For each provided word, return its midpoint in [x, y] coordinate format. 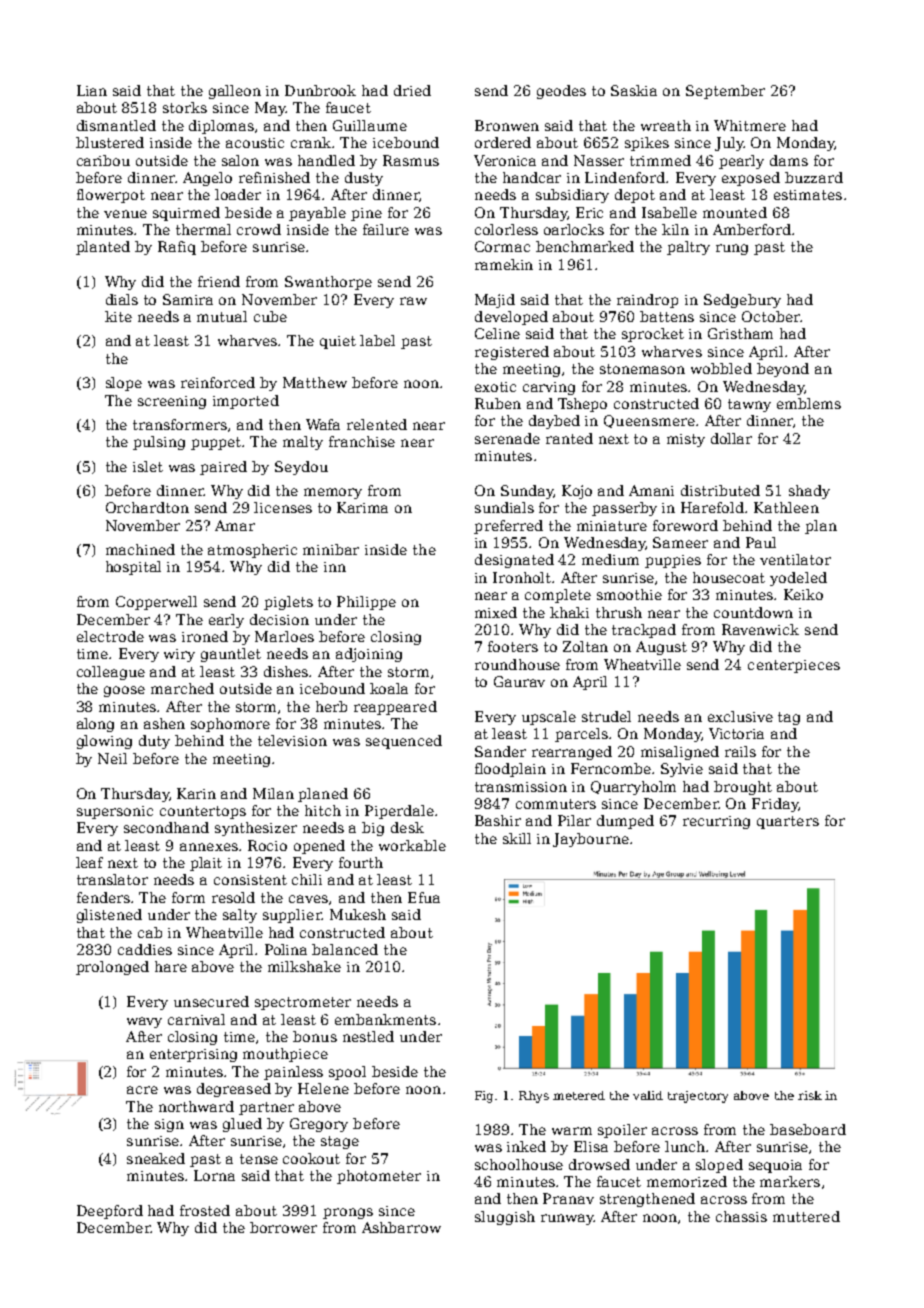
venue [125, 214]
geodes [561, 92]
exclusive [740, 716]
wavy [144, 1022]
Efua [424, 897]
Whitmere [750, 125]
